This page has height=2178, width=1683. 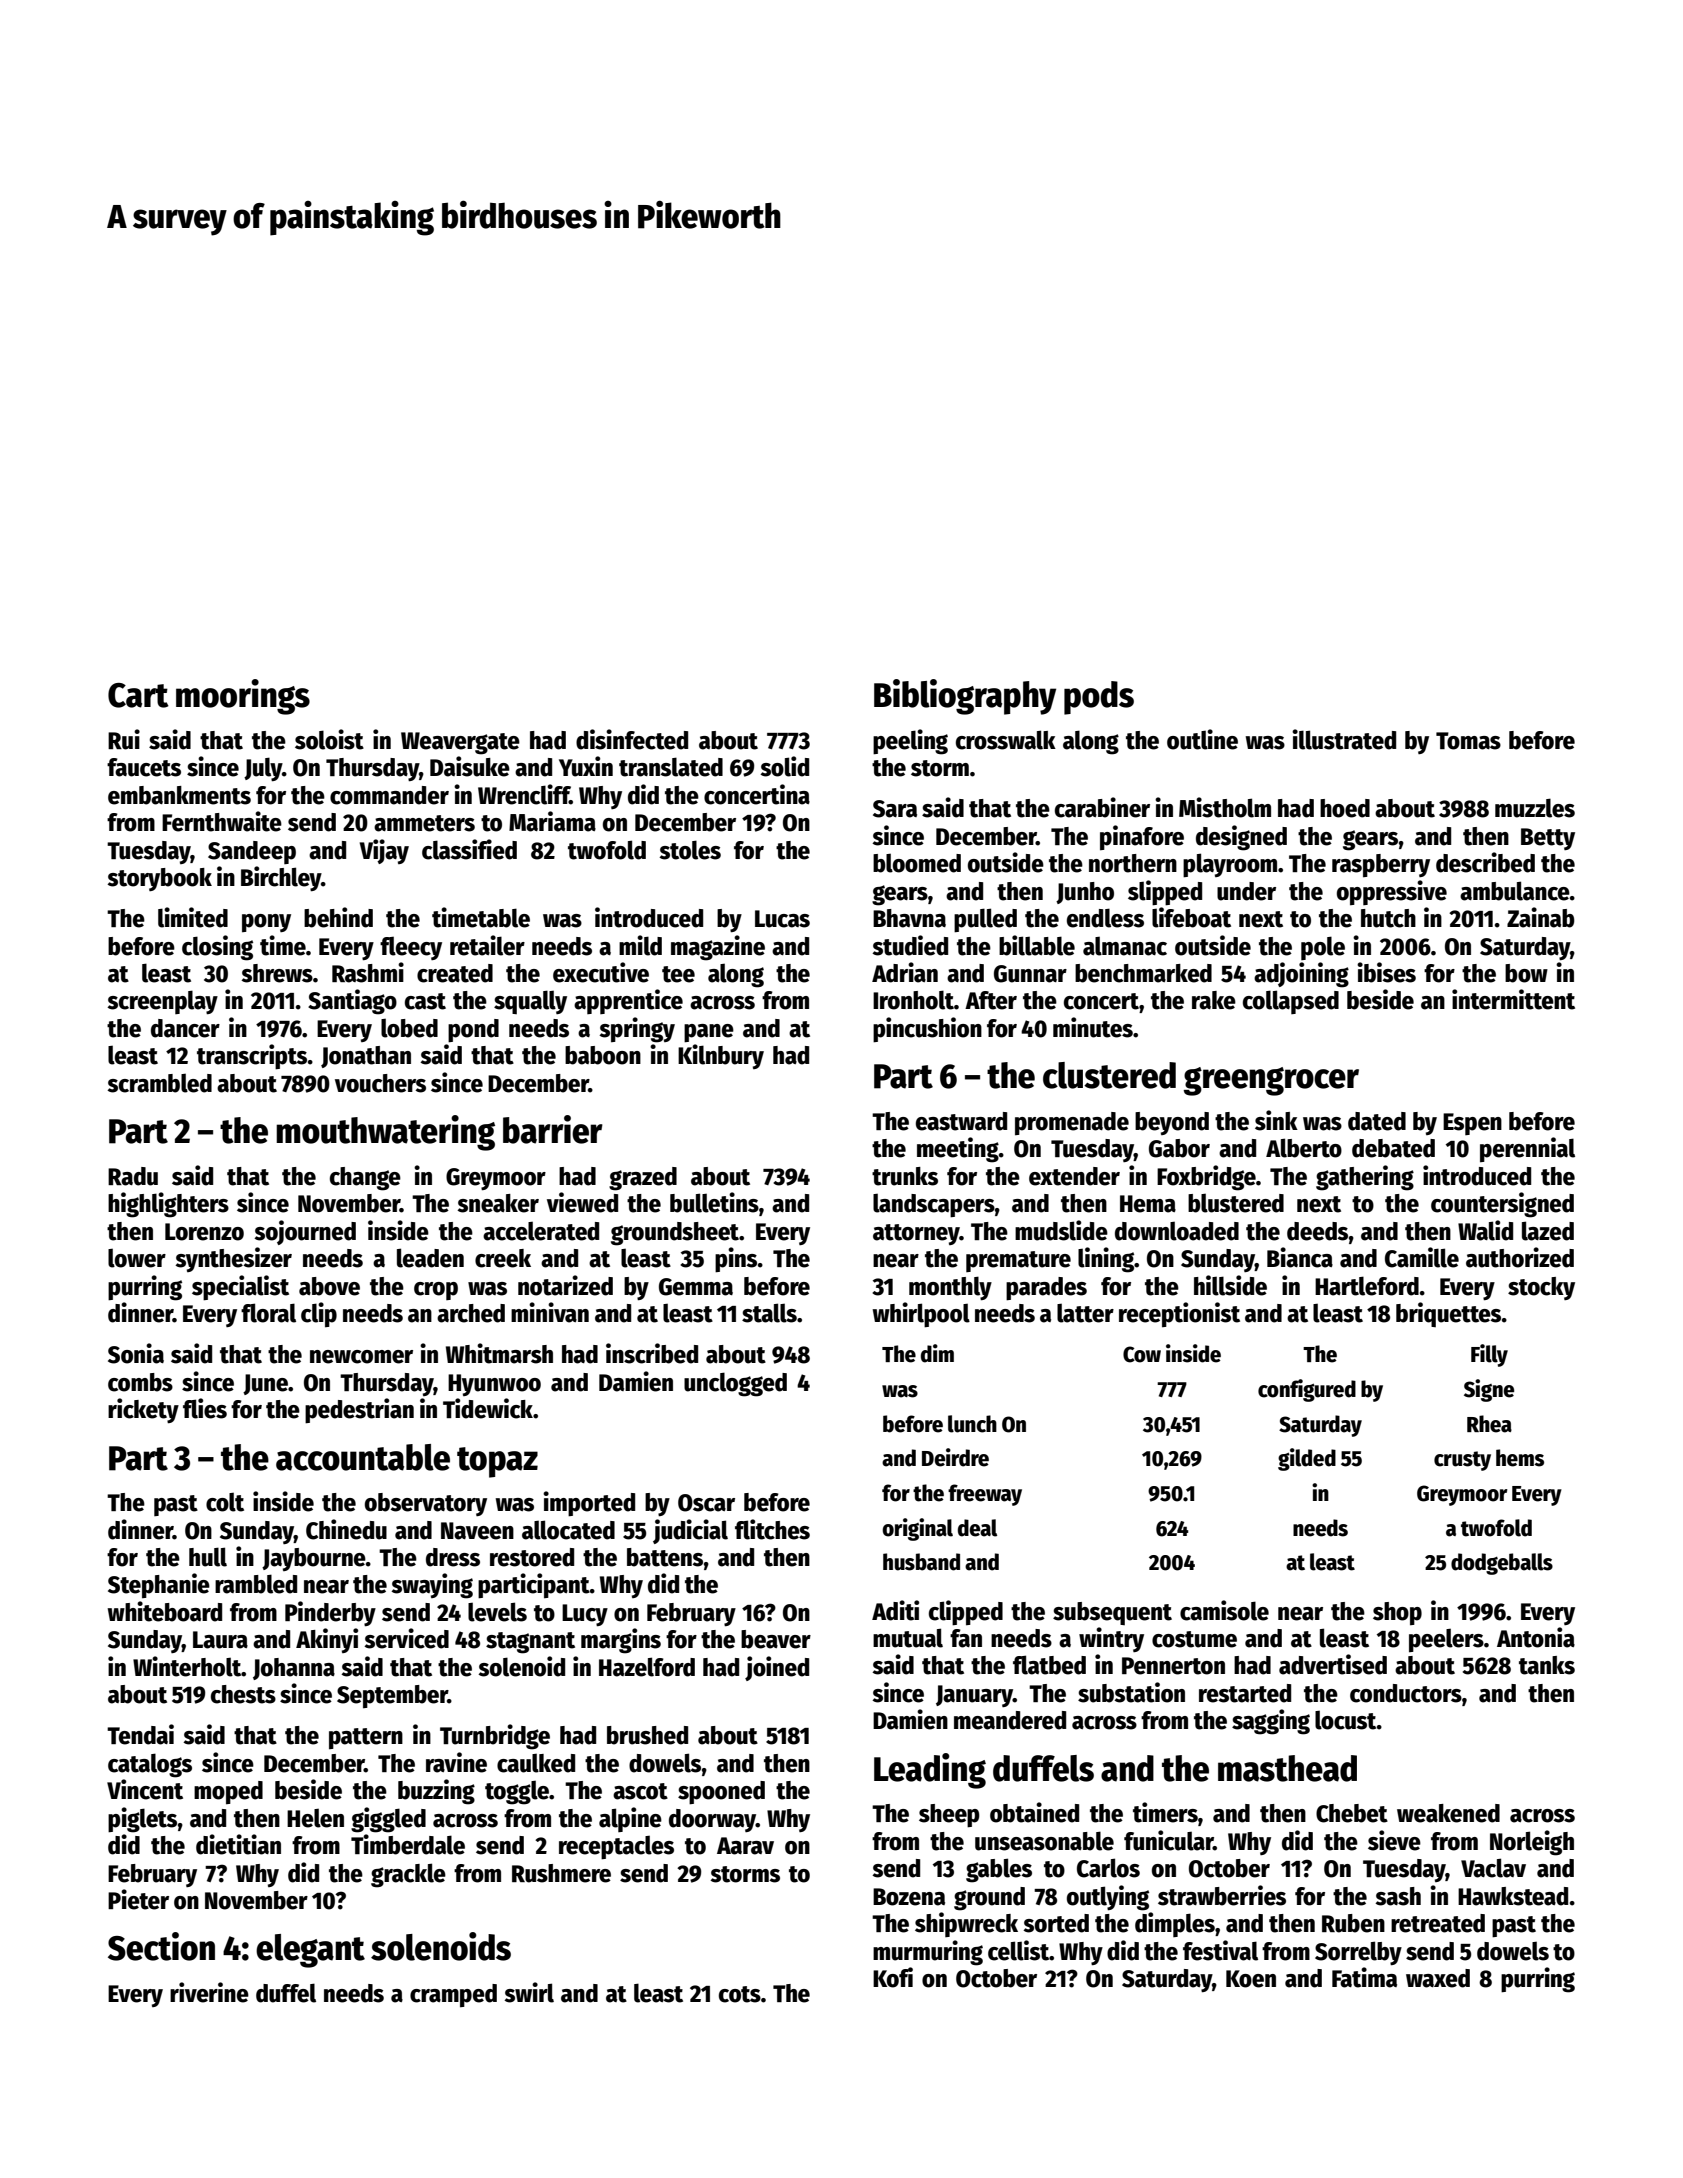 I want to click on Espen, so click(x=1472, y=1124).
